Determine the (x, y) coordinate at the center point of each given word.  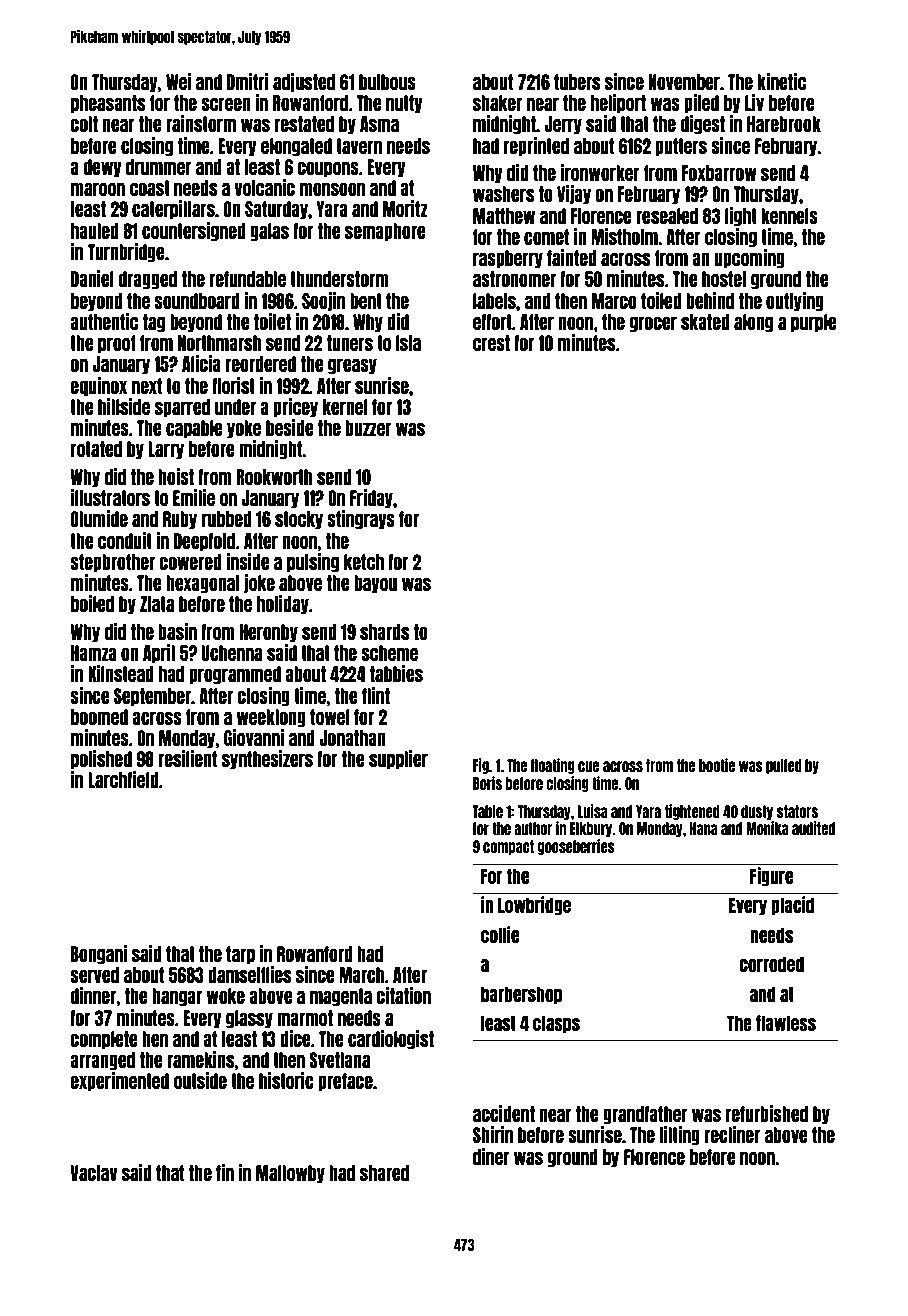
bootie (717, 765)
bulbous (387, 82)
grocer (653, 325)
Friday (371, 499)
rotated (96, 449)
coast (150, 188)
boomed (99, 717)
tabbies (396, 673)
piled (701, 104)
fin (225, 1172)
